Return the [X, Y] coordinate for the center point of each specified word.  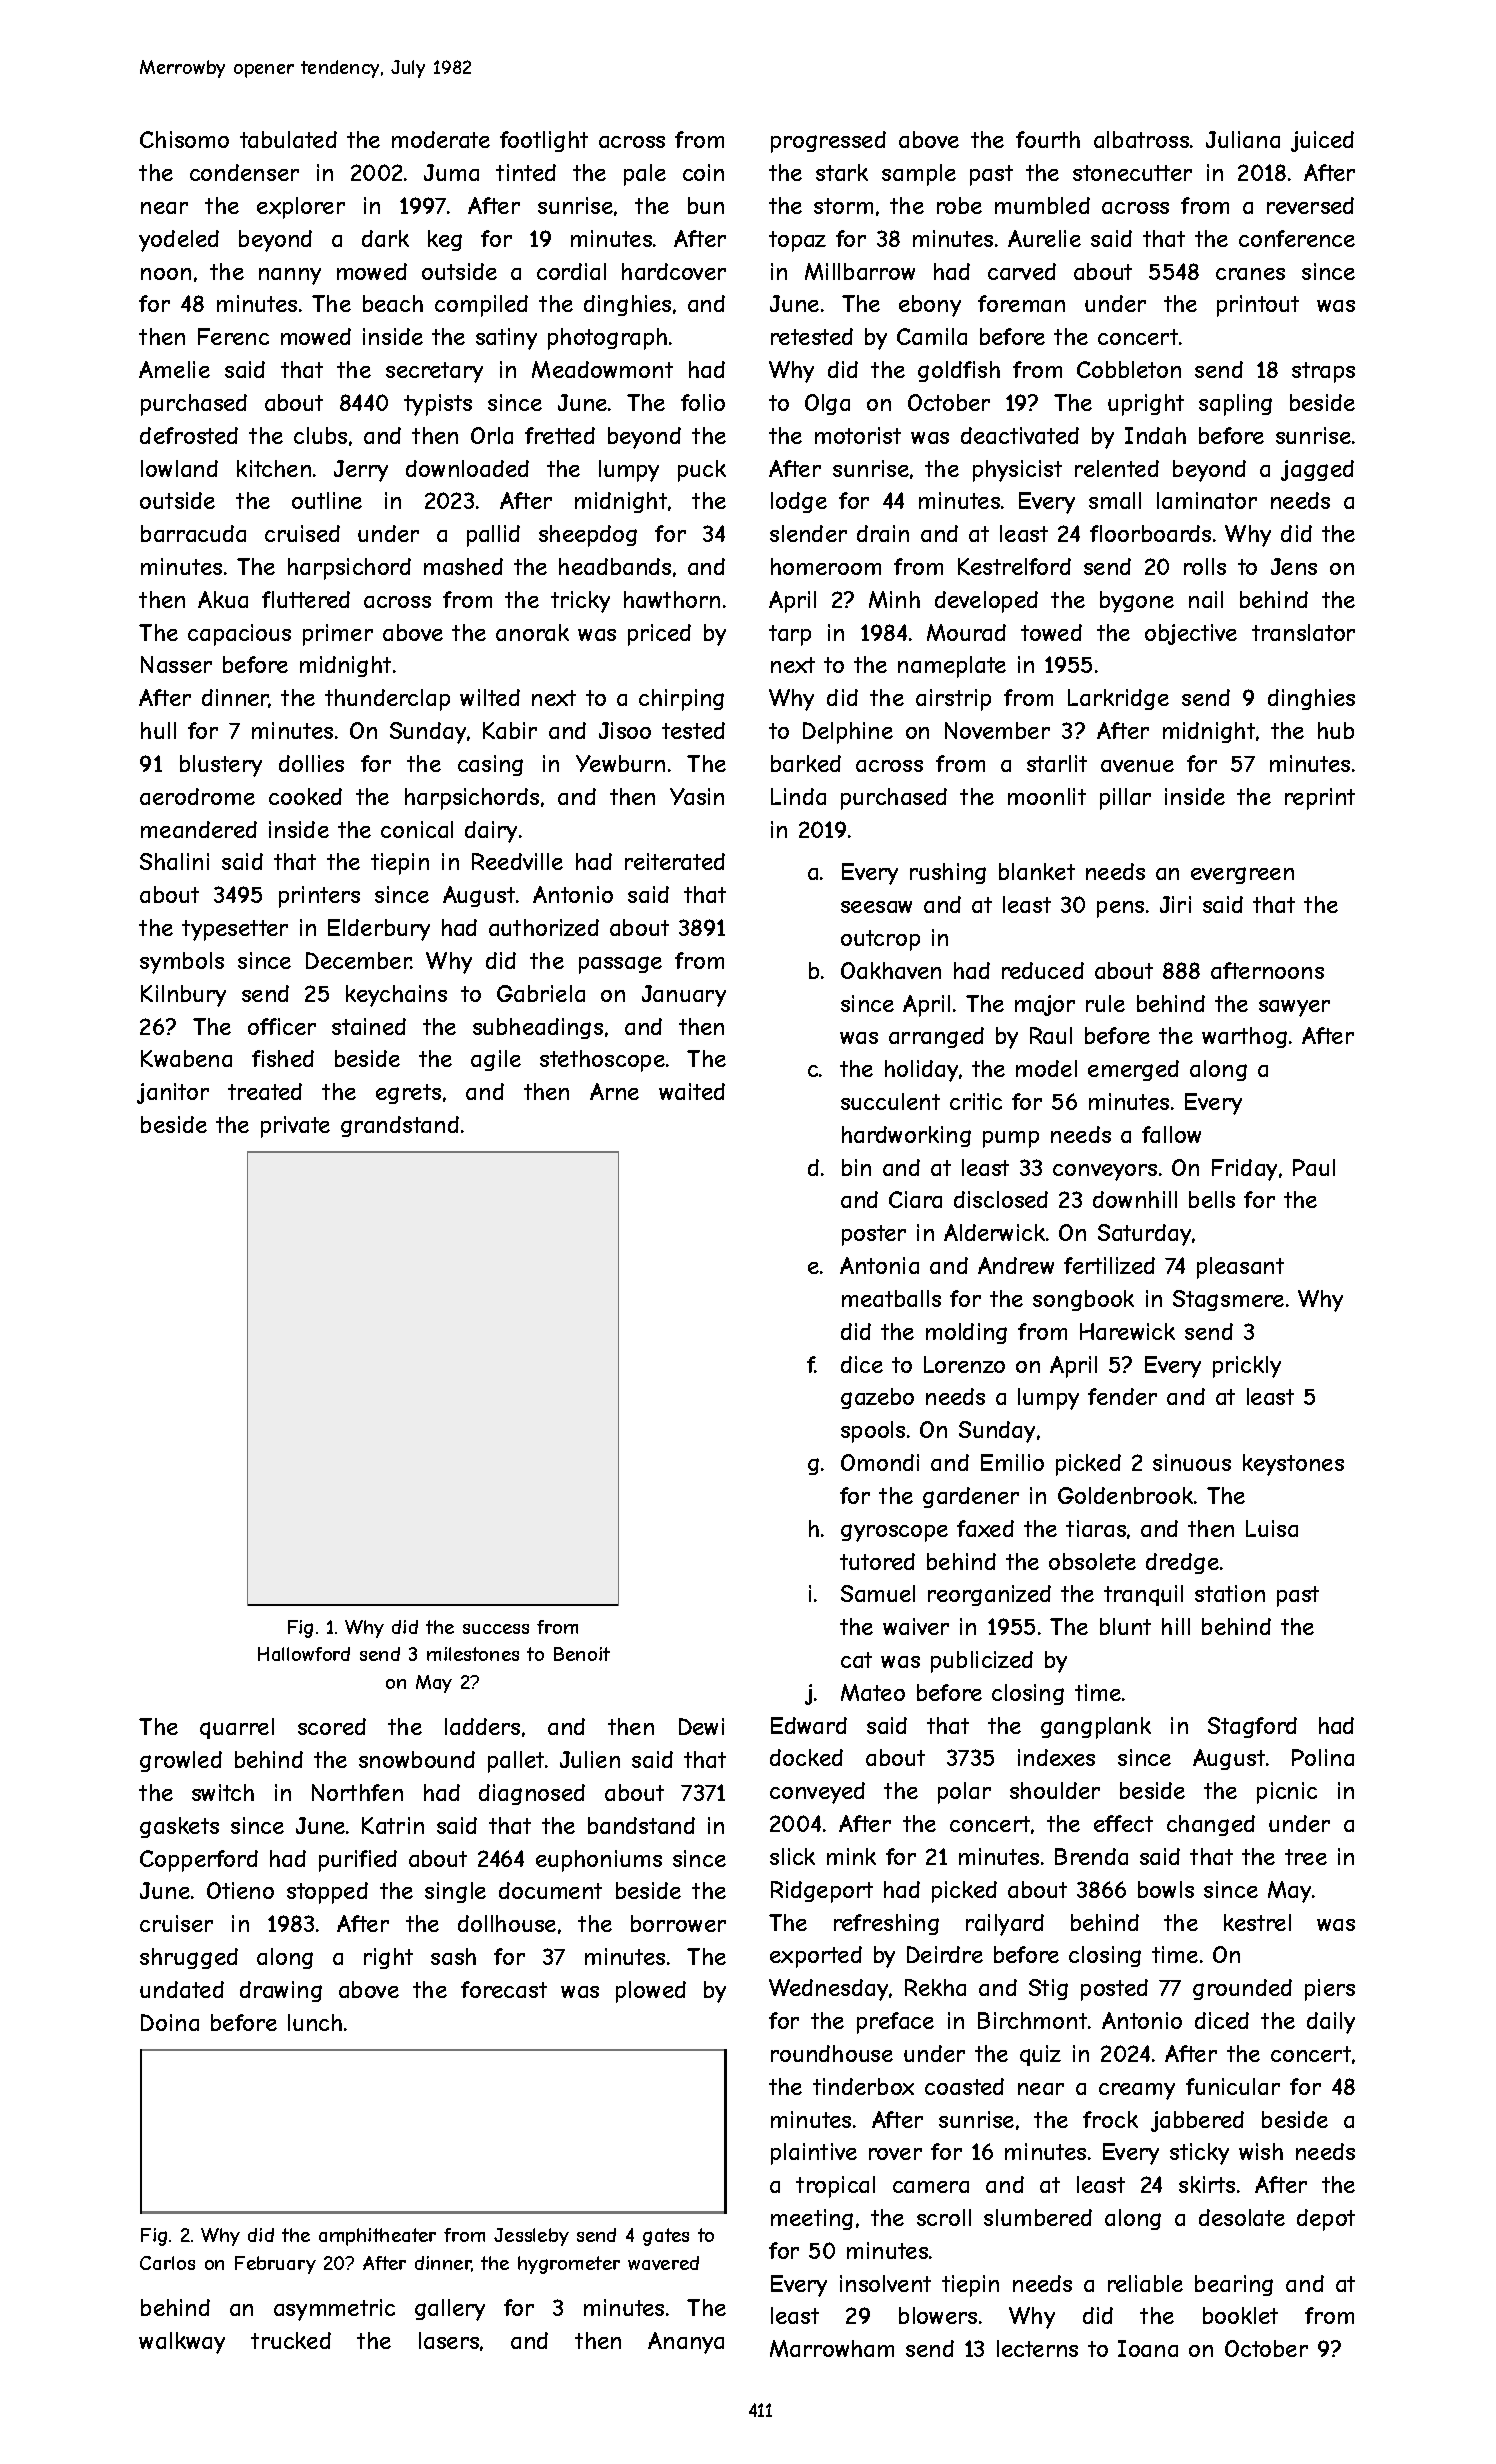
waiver [916, 1626]
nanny [290, 276]
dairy [491, 832]
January [684, 996]
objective [1191, 634]
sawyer [1294, 1008]
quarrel [237, 1728]
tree [1306, 1857]
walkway [182, 2343]
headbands [615, 566]
